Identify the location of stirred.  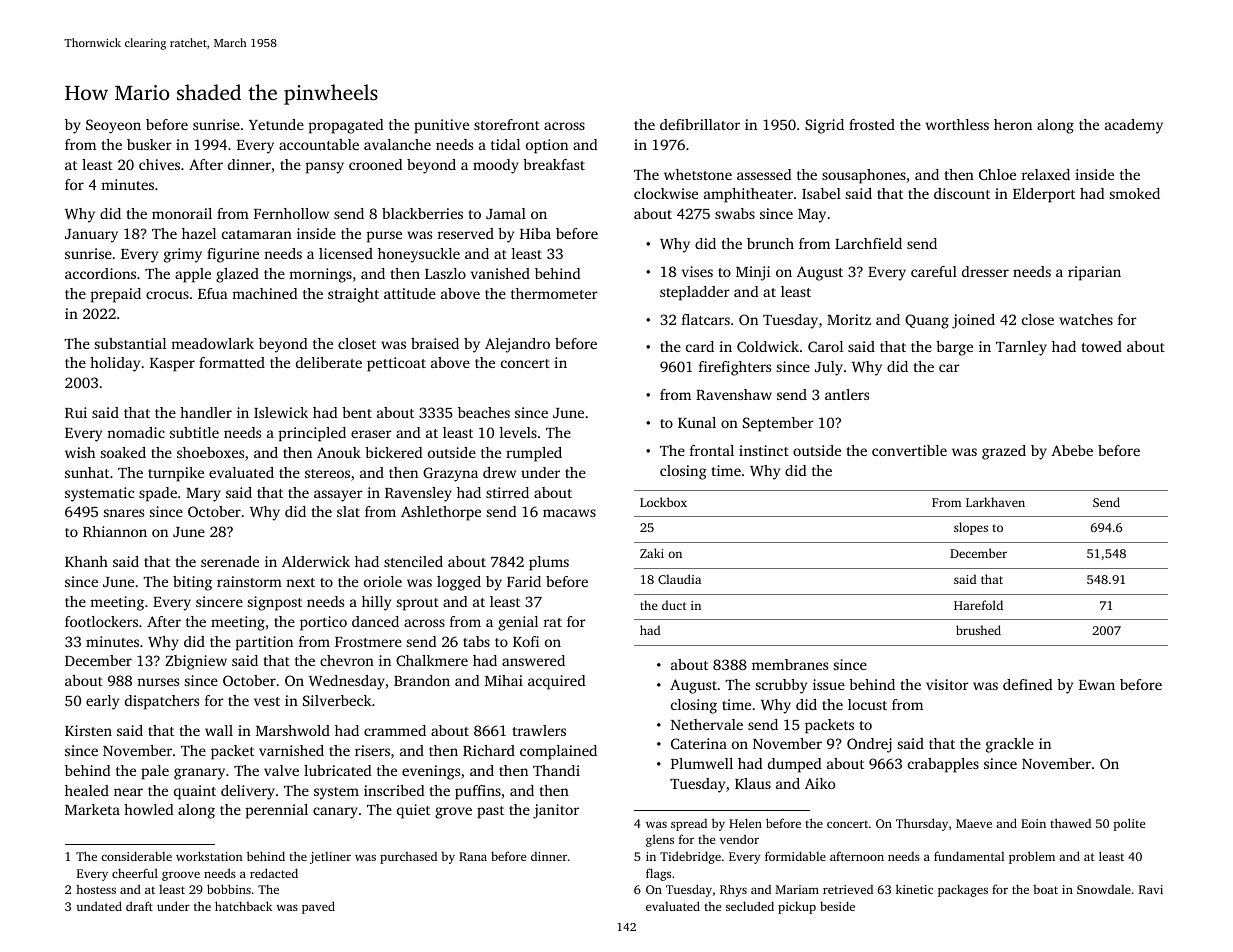
(507, 492).
